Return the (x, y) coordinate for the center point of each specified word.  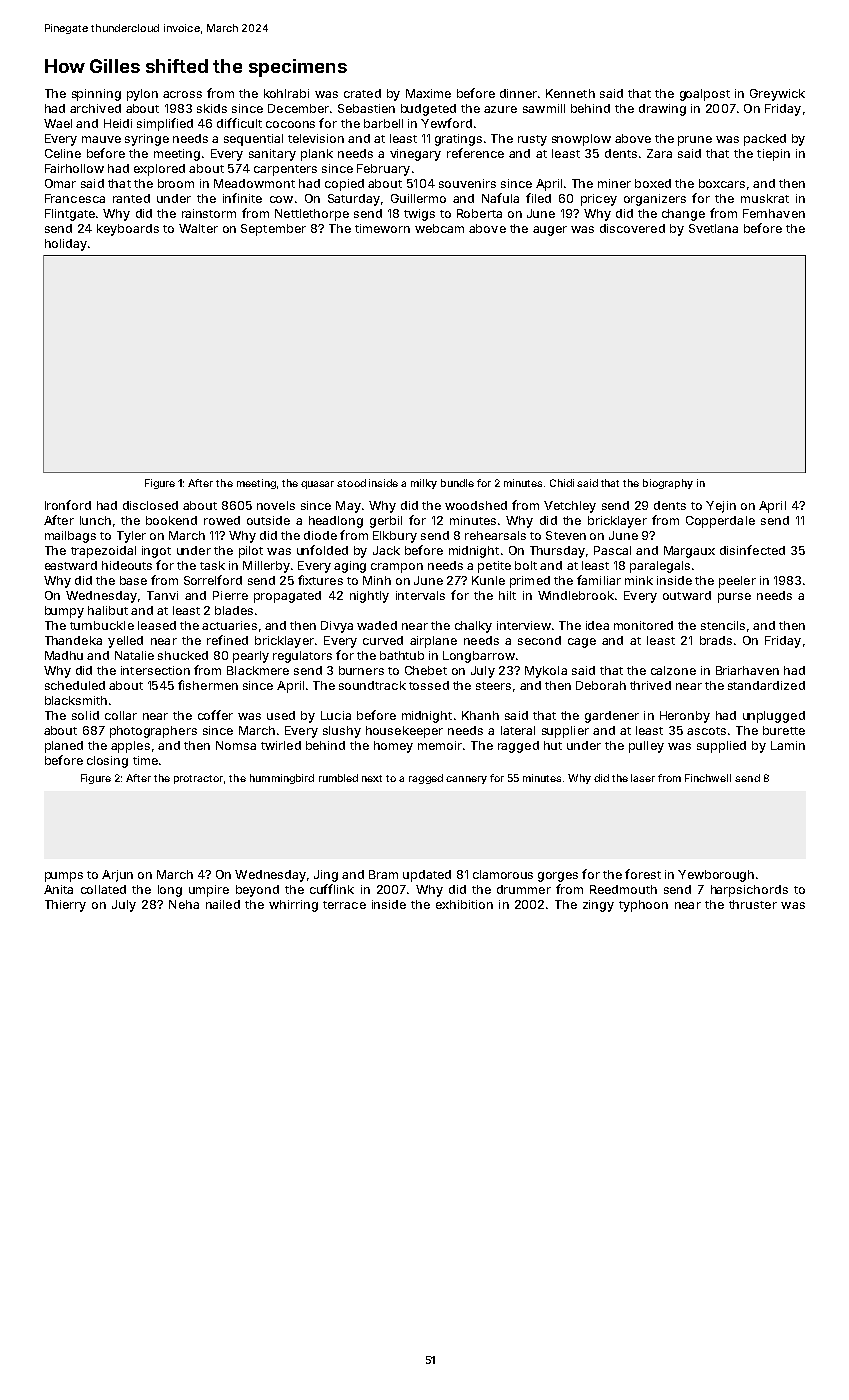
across (182, 94)
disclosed (150, 505)
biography (668, 484)
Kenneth (570, 93)
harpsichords (749, 891)
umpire (209, 891)
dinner (518, 93)
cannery (466, 780)
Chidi (562, 483)
